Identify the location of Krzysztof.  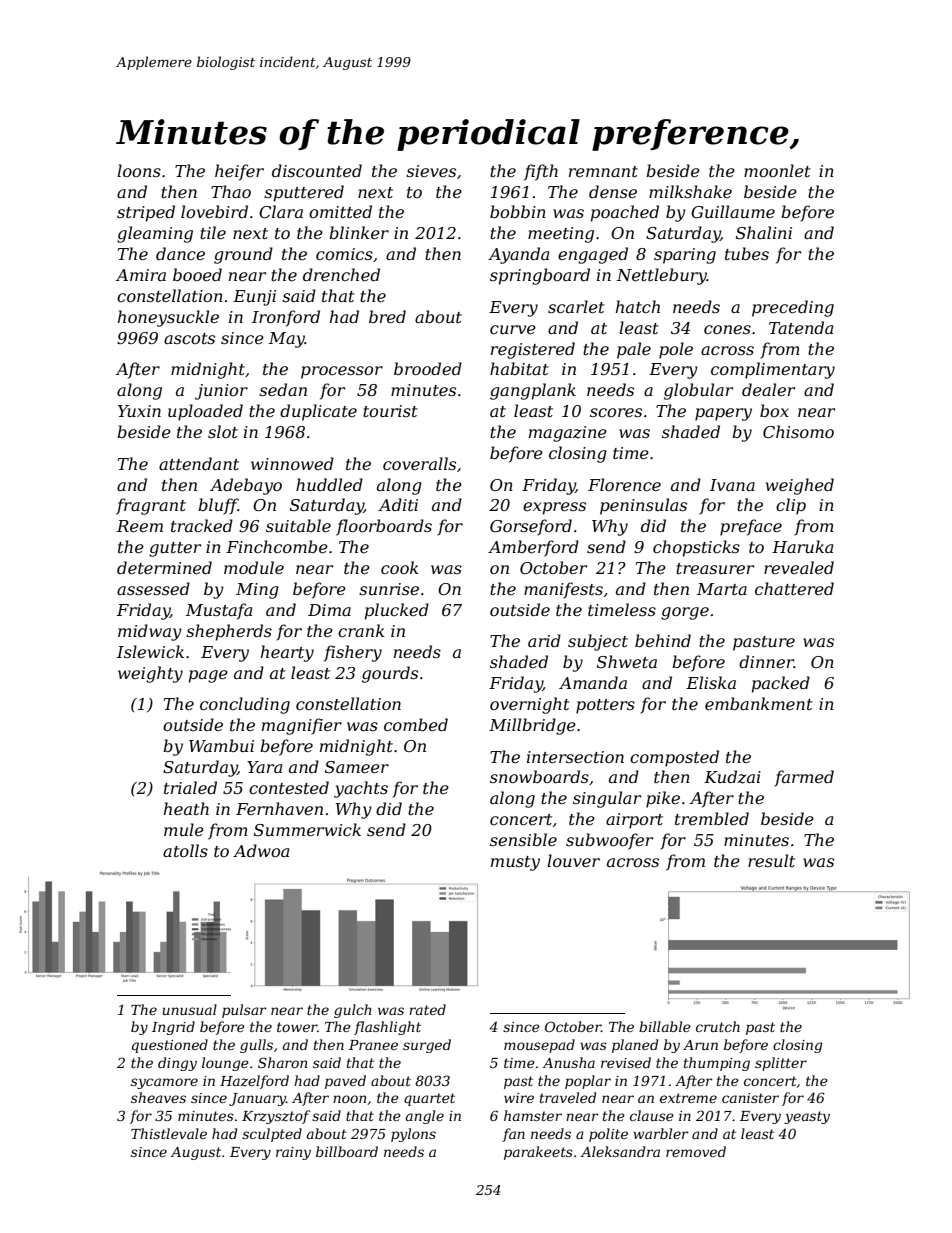
(276, 1117).
